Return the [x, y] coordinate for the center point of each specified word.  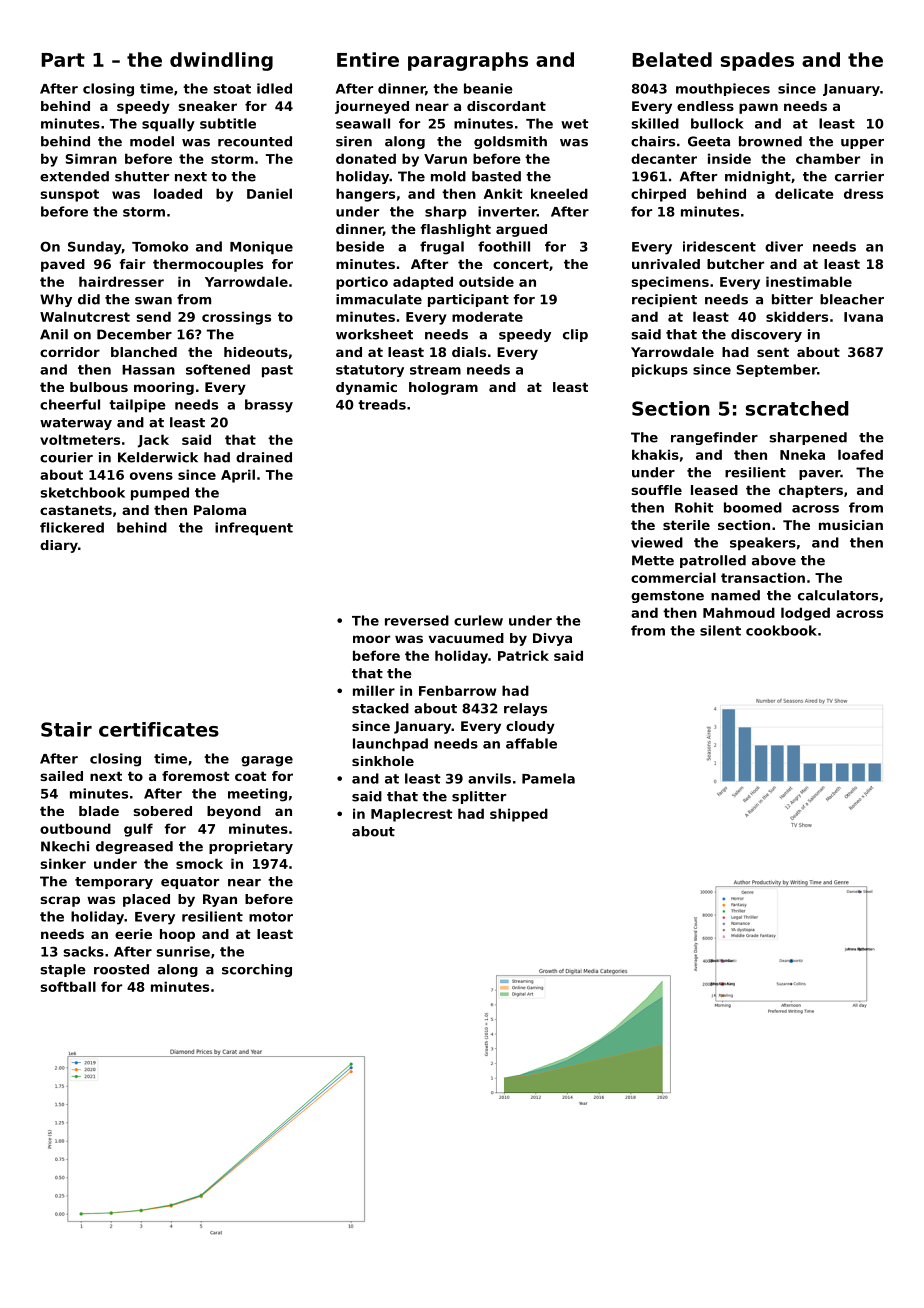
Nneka [802, 454]
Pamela [548, 778]
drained [264, 457]
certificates [159, 729]
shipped [519, 815]
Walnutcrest [85, 316]
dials [469, 352]
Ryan [220, 900]
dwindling [221, 61]
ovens [151, 476]
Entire [368, 59]
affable [531, 743]
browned [770, 141]
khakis [655, 454]
